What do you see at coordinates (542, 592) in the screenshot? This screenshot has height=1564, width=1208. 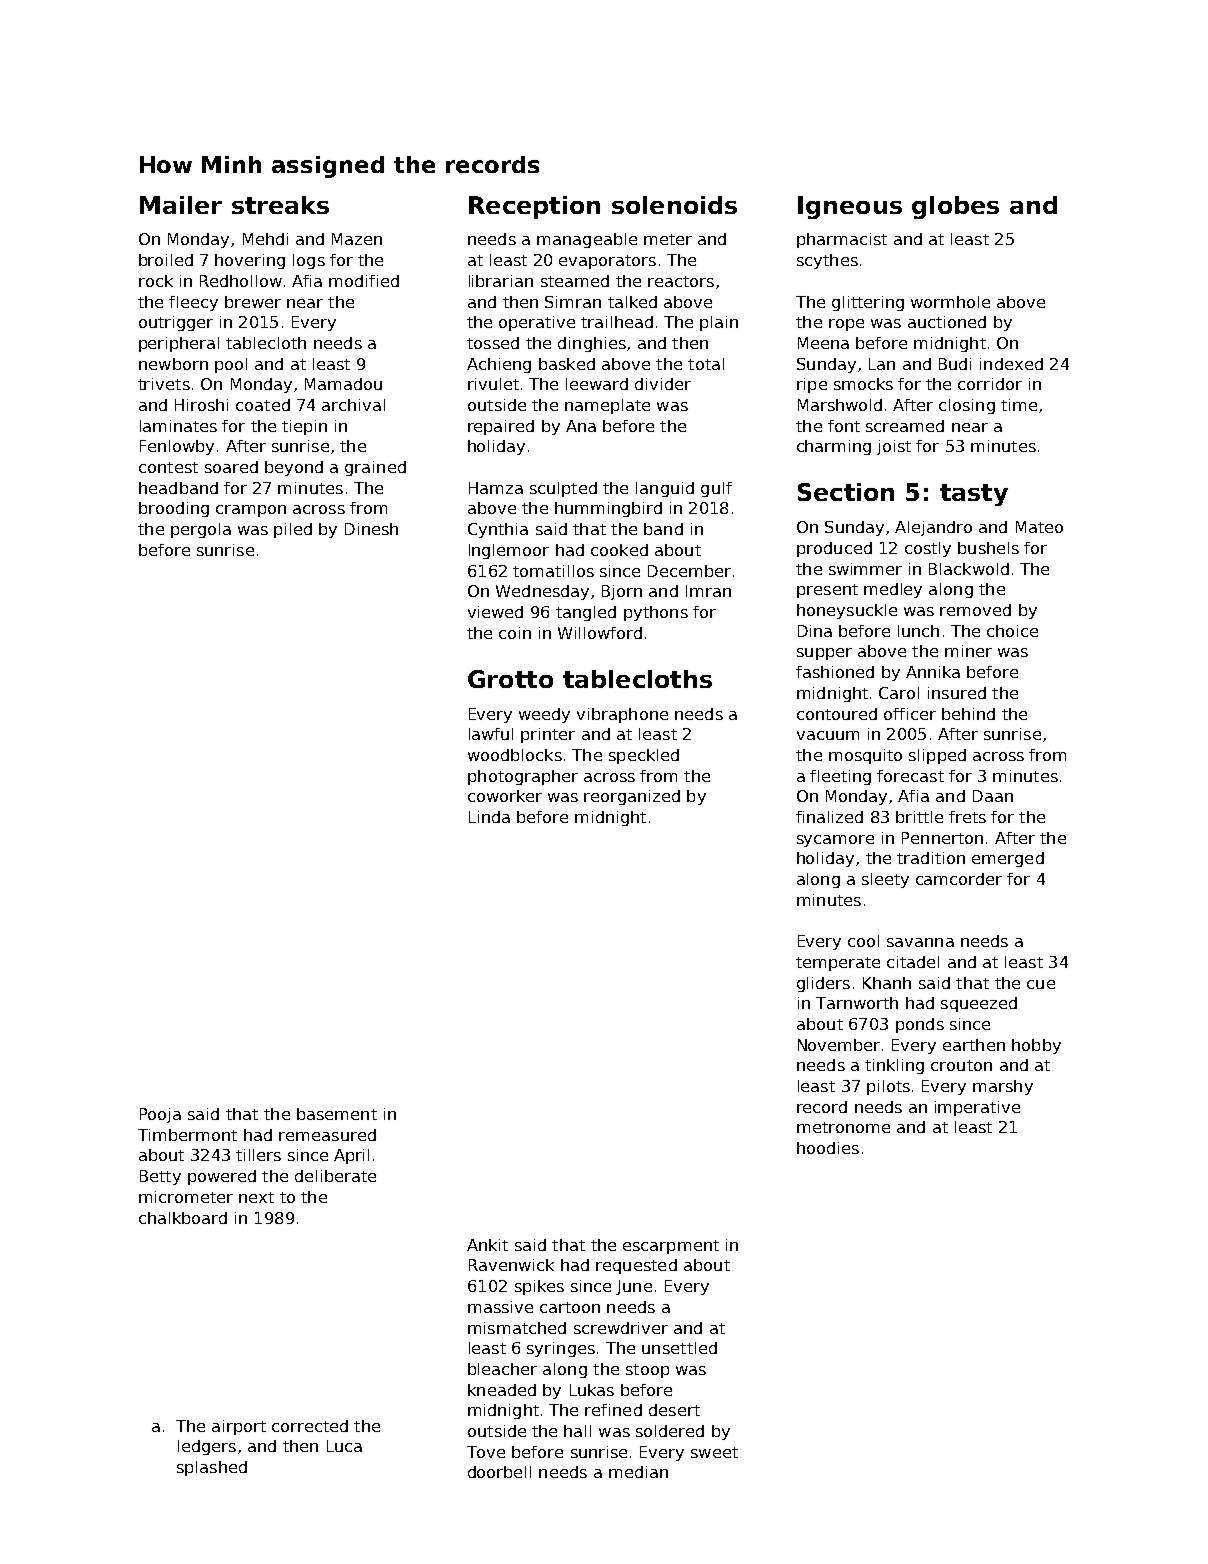 I see `Wednesday` at bounding box center [542, 592].
